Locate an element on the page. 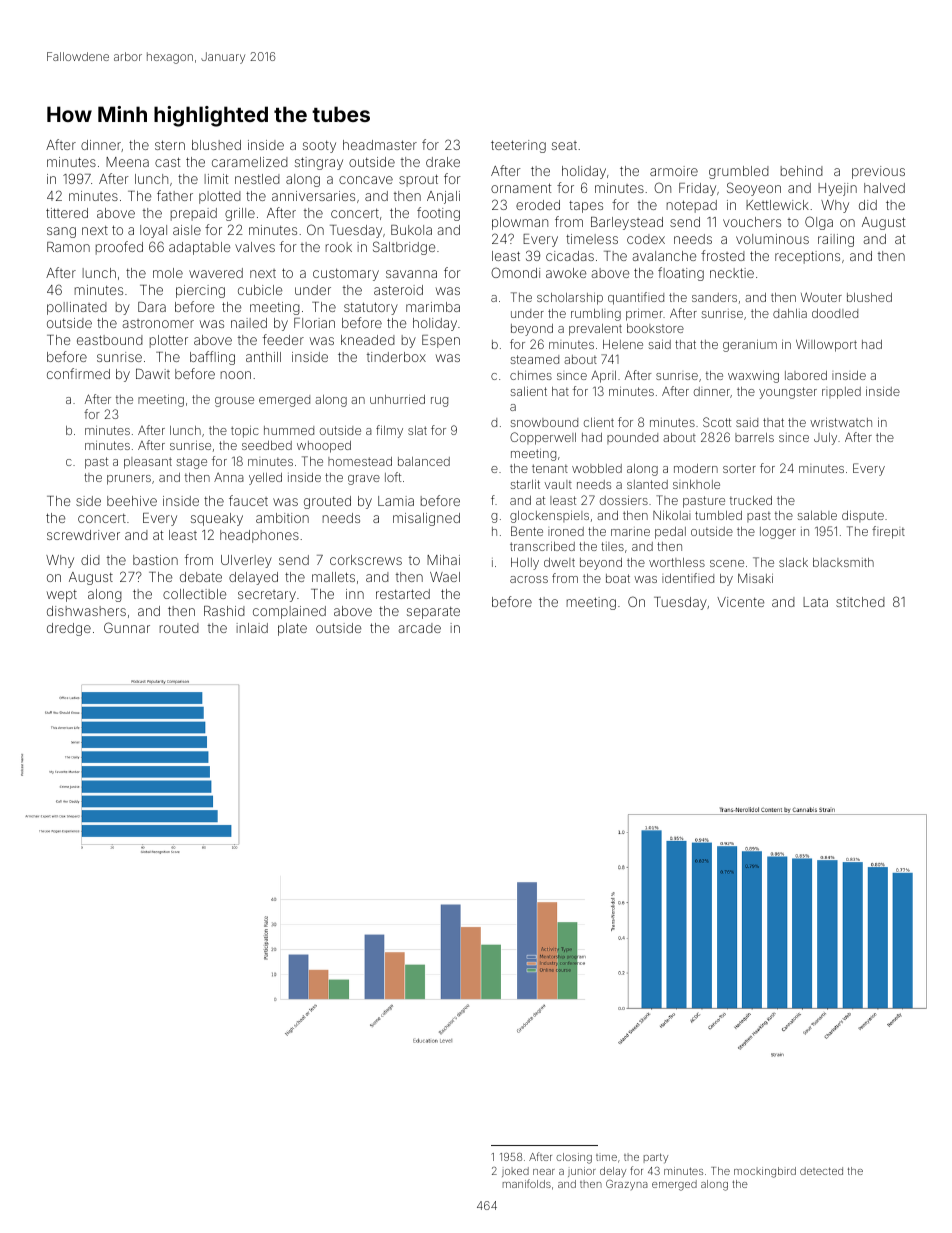  Meena is located at coordinates (127, 162).
